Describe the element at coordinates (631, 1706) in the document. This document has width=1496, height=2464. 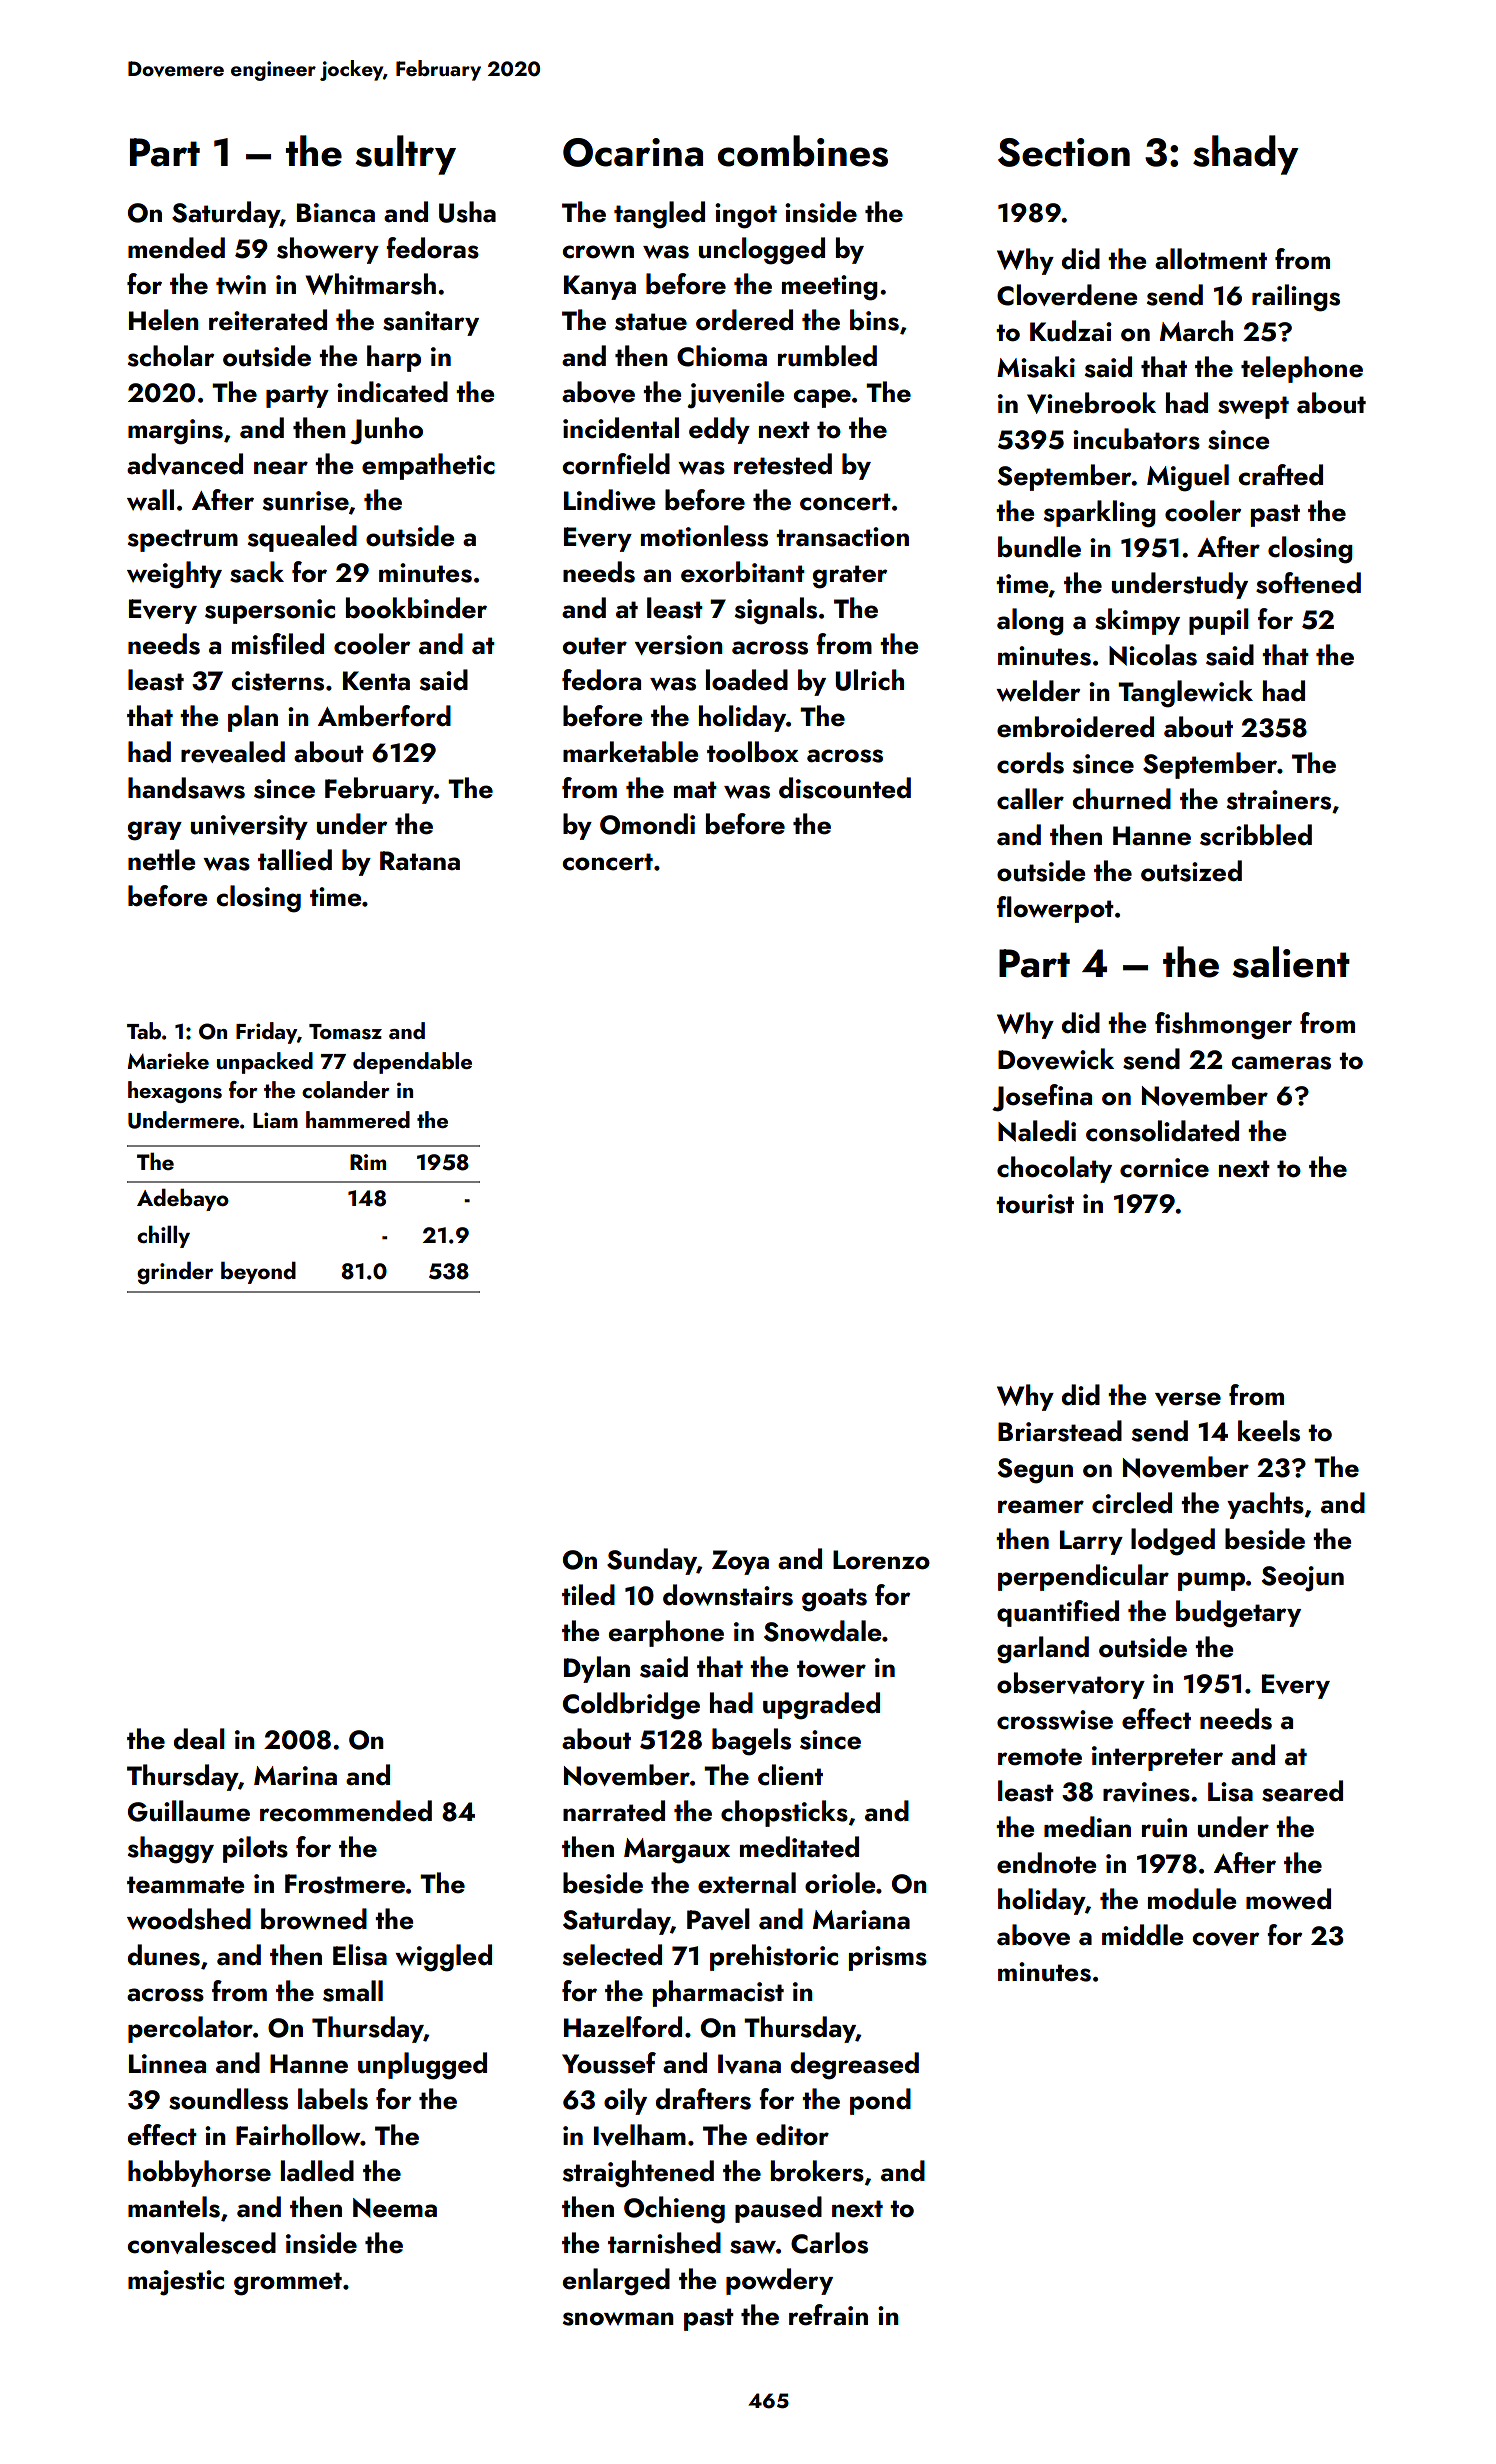
I see `Coldbridge` at that location.
